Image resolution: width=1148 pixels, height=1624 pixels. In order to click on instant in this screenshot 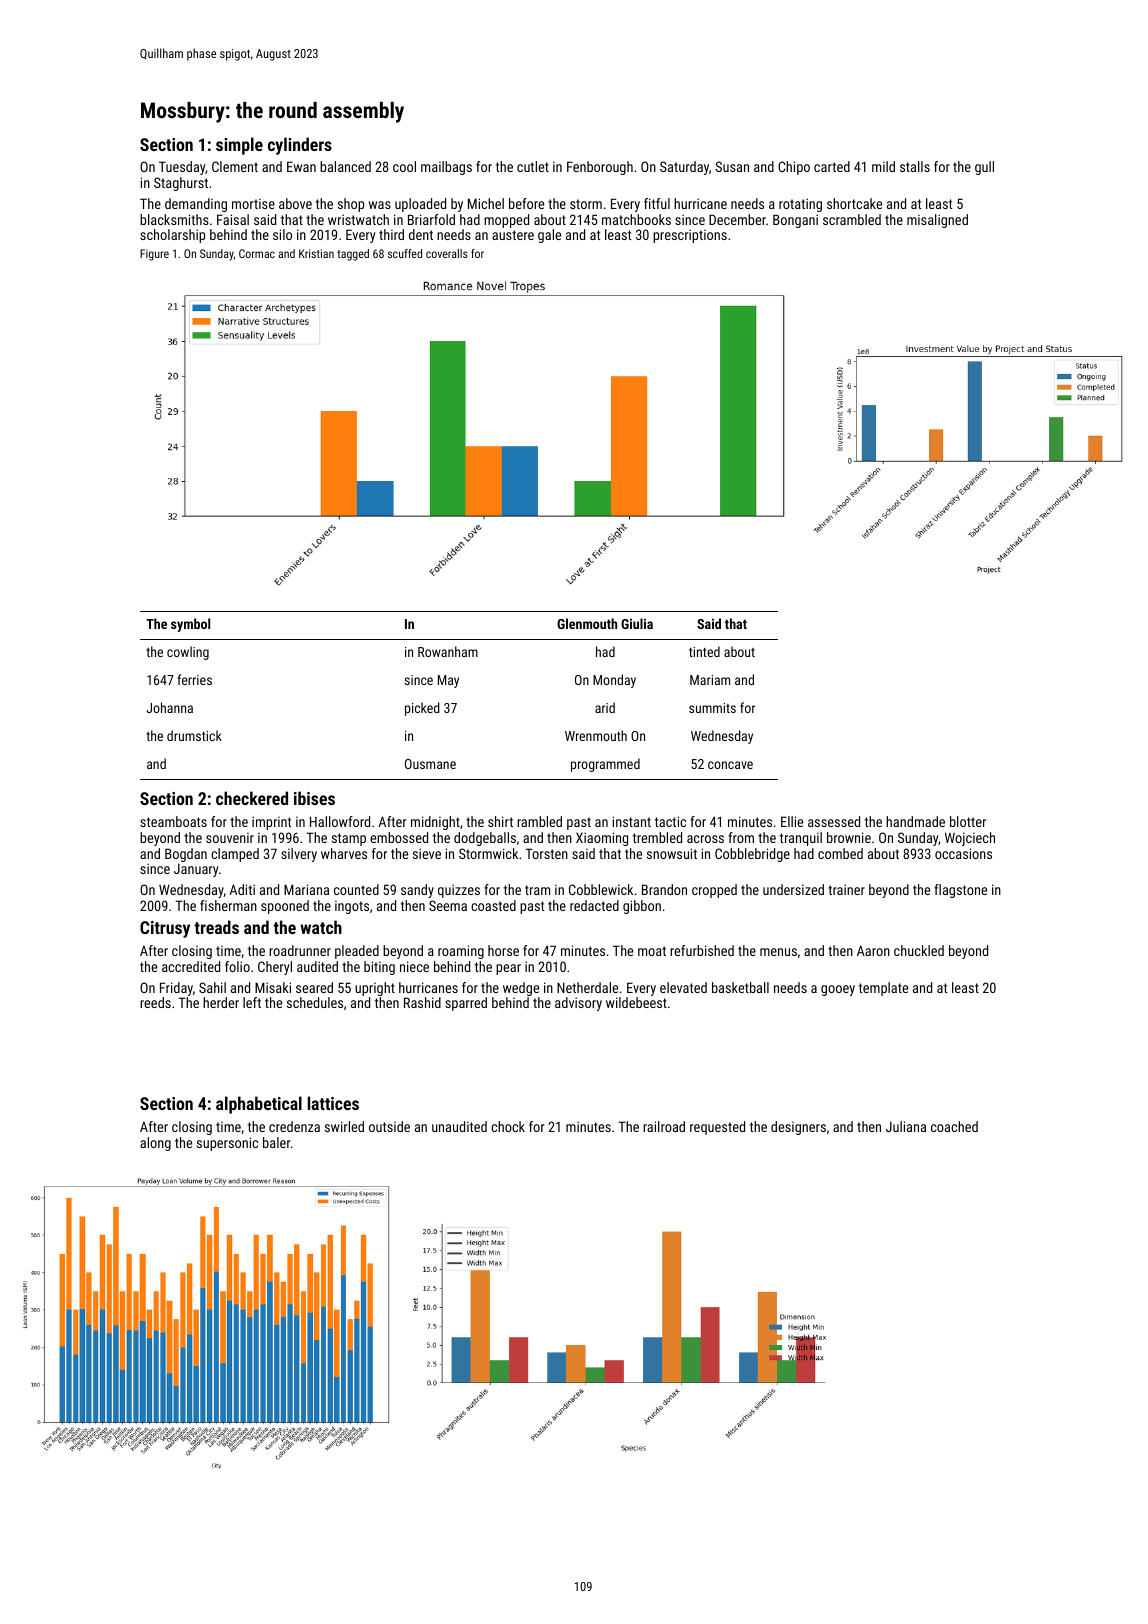, I will do `click(632, 821)`.
